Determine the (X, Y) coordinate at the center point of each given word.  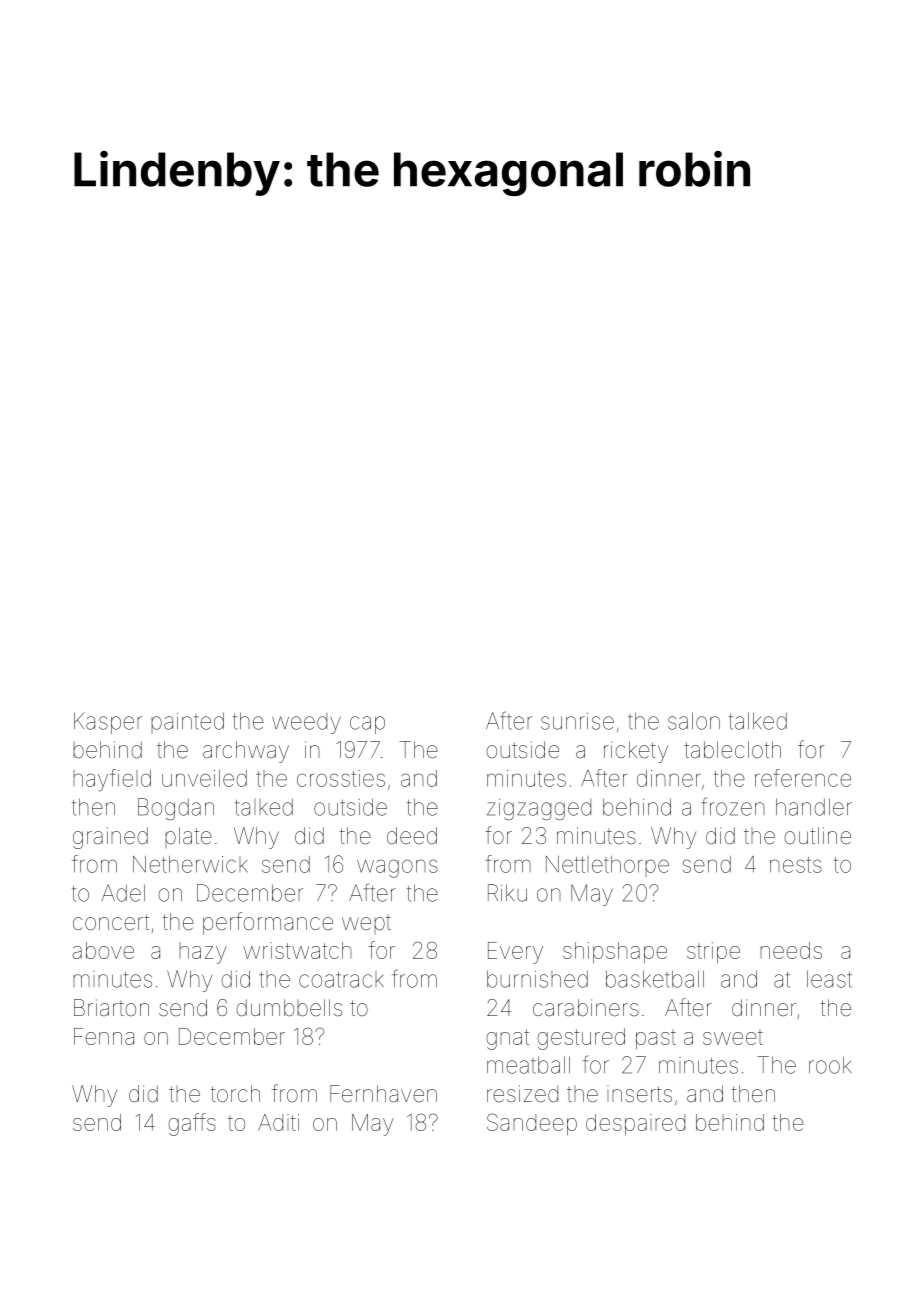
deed (412, 836)
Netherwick (190, 864)
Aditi (278, 1122)
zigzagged (539, 809)
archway (246, 752)
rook (830, 1065)
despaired (635, 1124)
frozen (733, 806)
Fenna (104, 1036)
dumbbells (289, 1008)
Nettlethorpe (607, 866)
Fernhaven (383, 1094)
